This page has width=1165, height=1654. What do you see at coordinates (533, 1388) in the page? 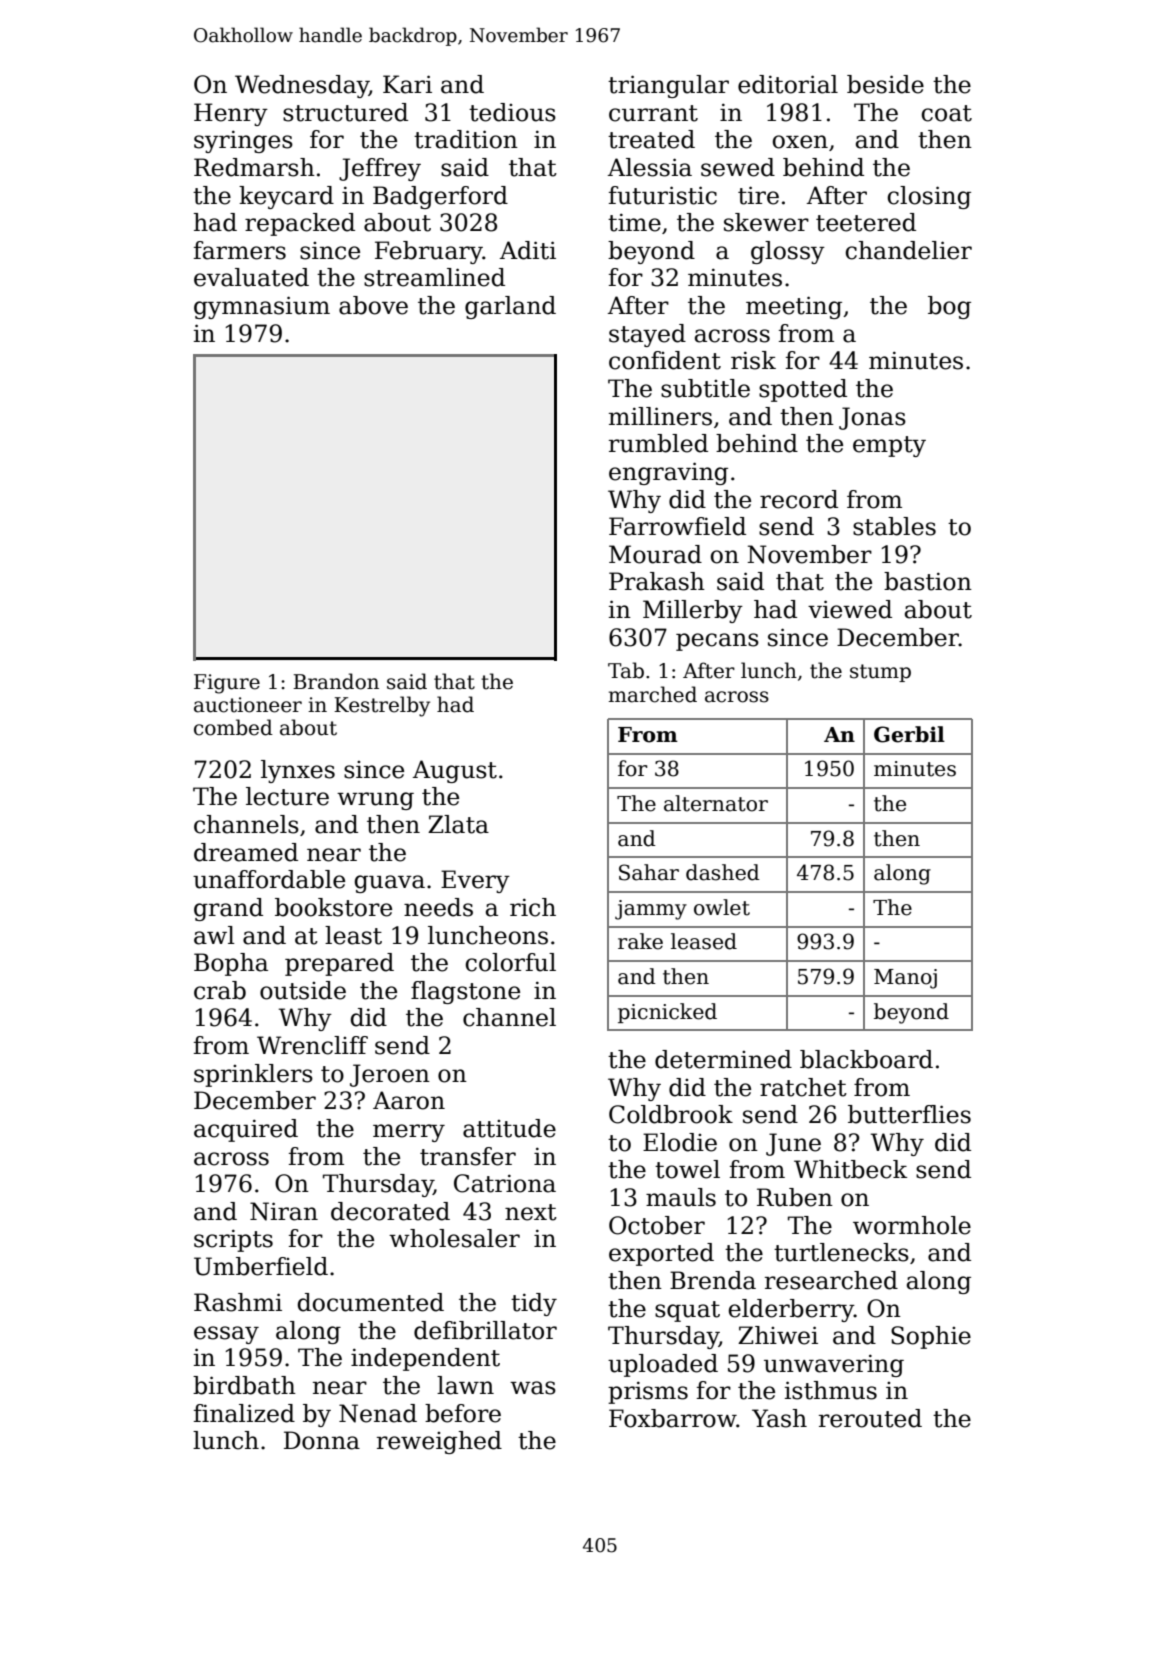
I see `was` at bounding box center [533, 1388].
